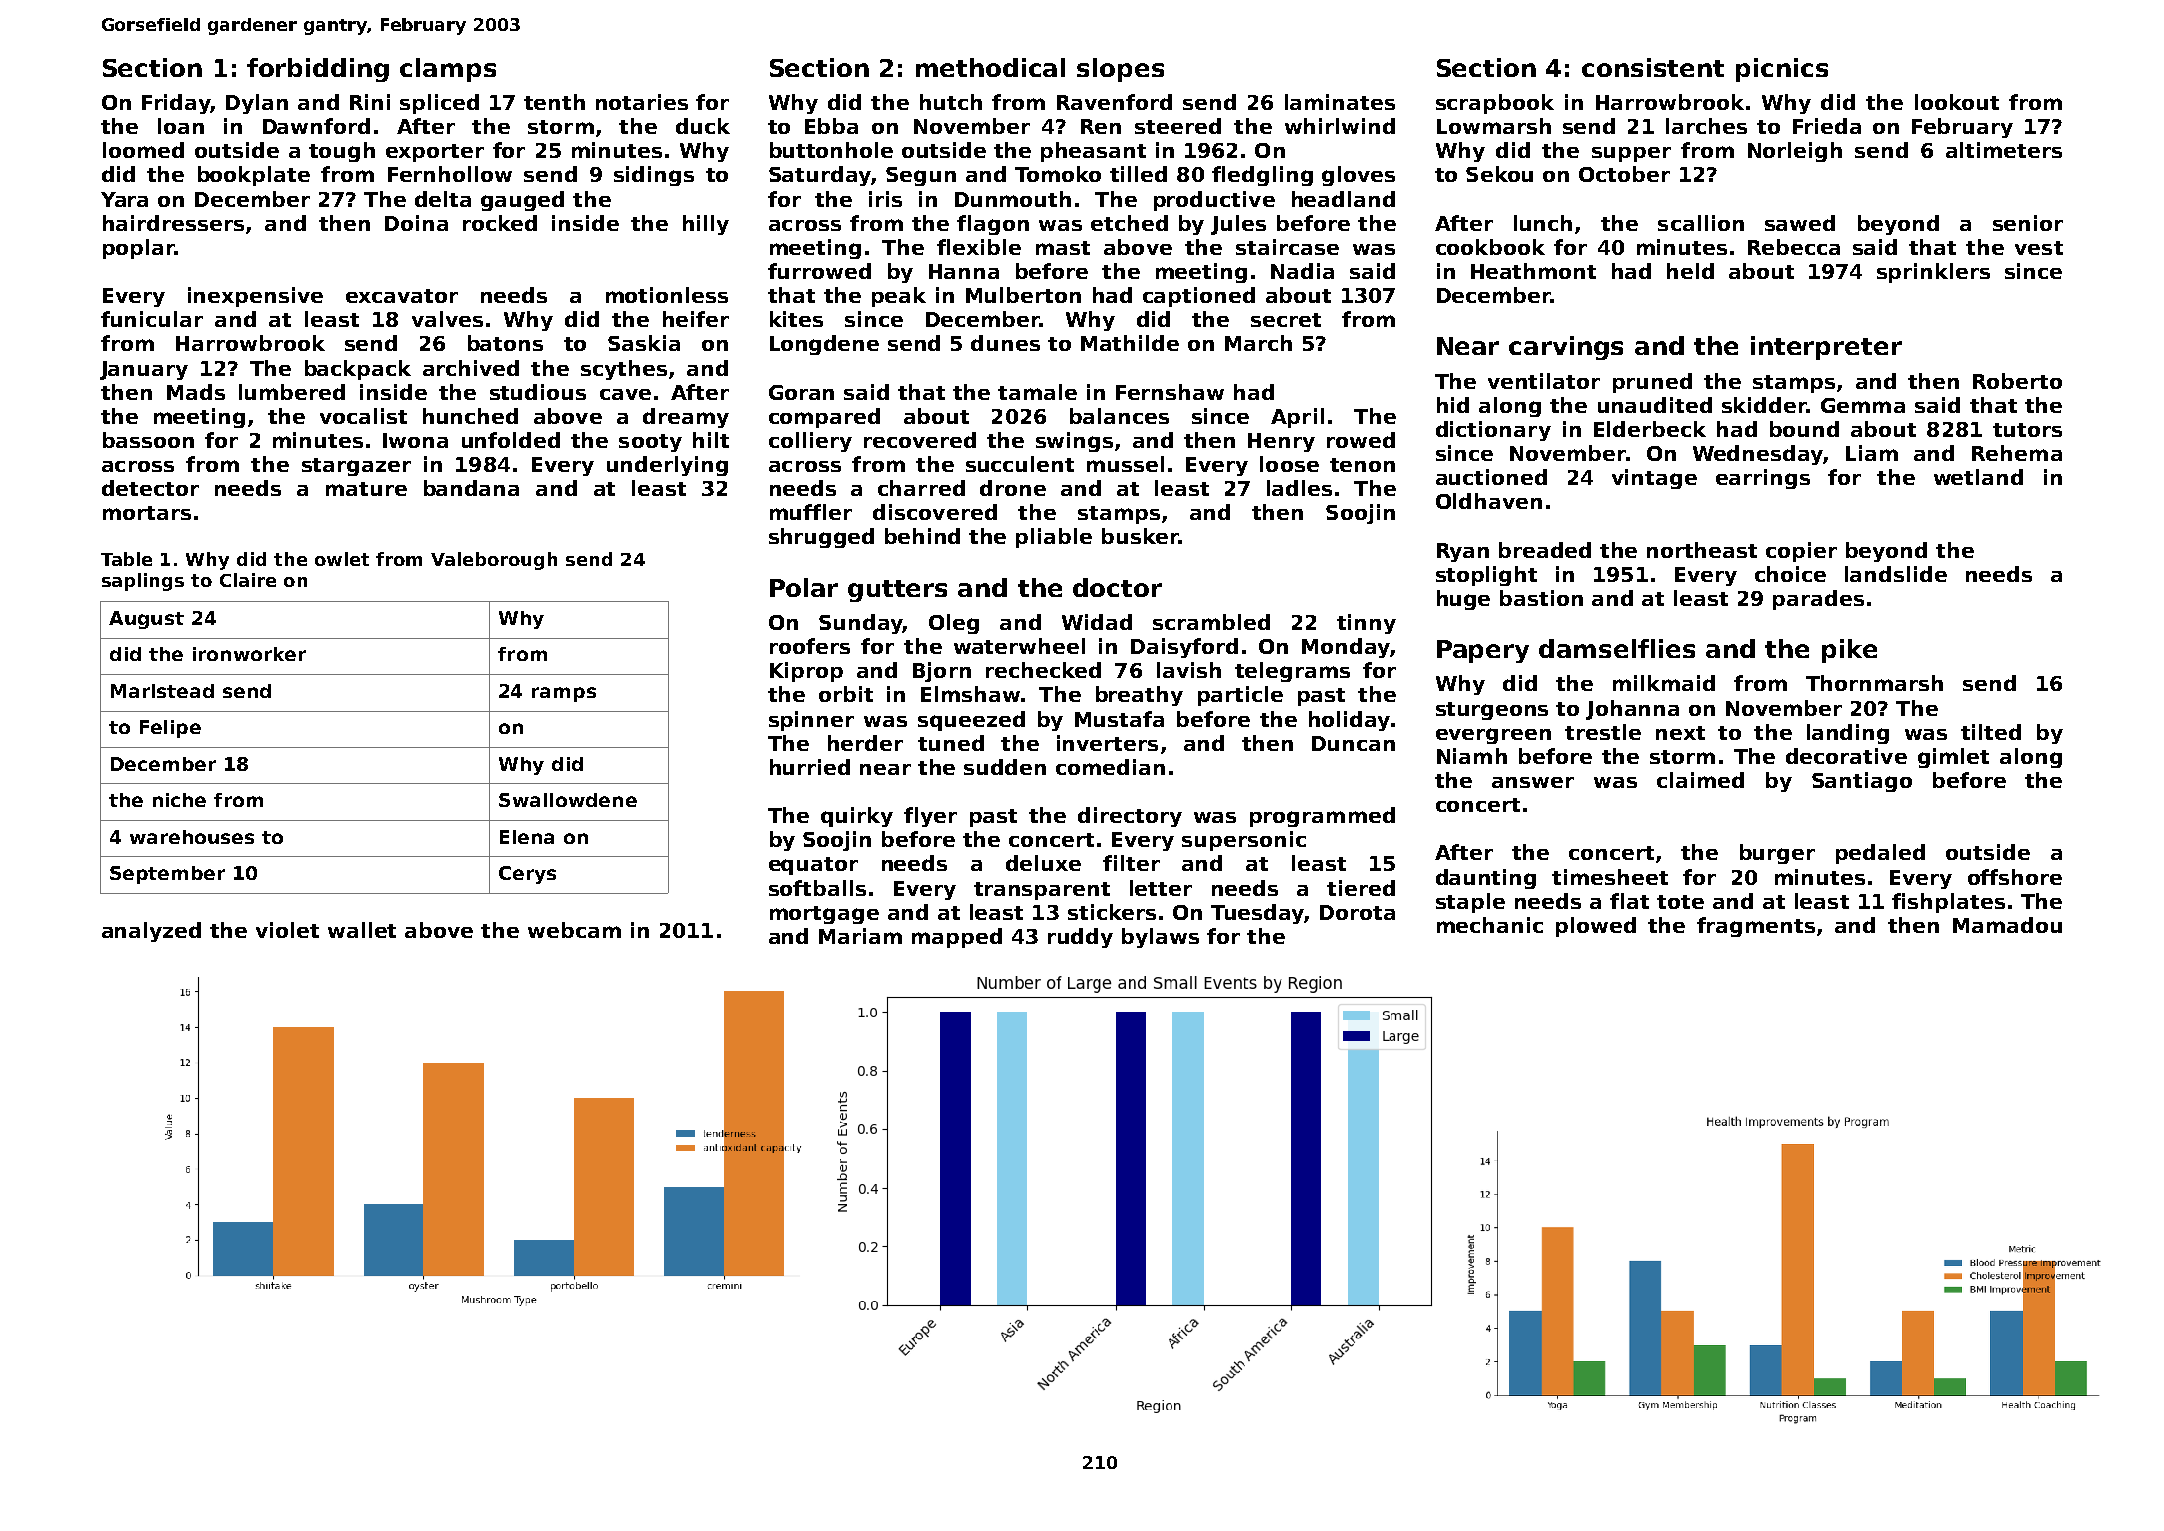 This screenshot has height=1531, width=2164. I want to click on supersonic, so click(1244, 841).
